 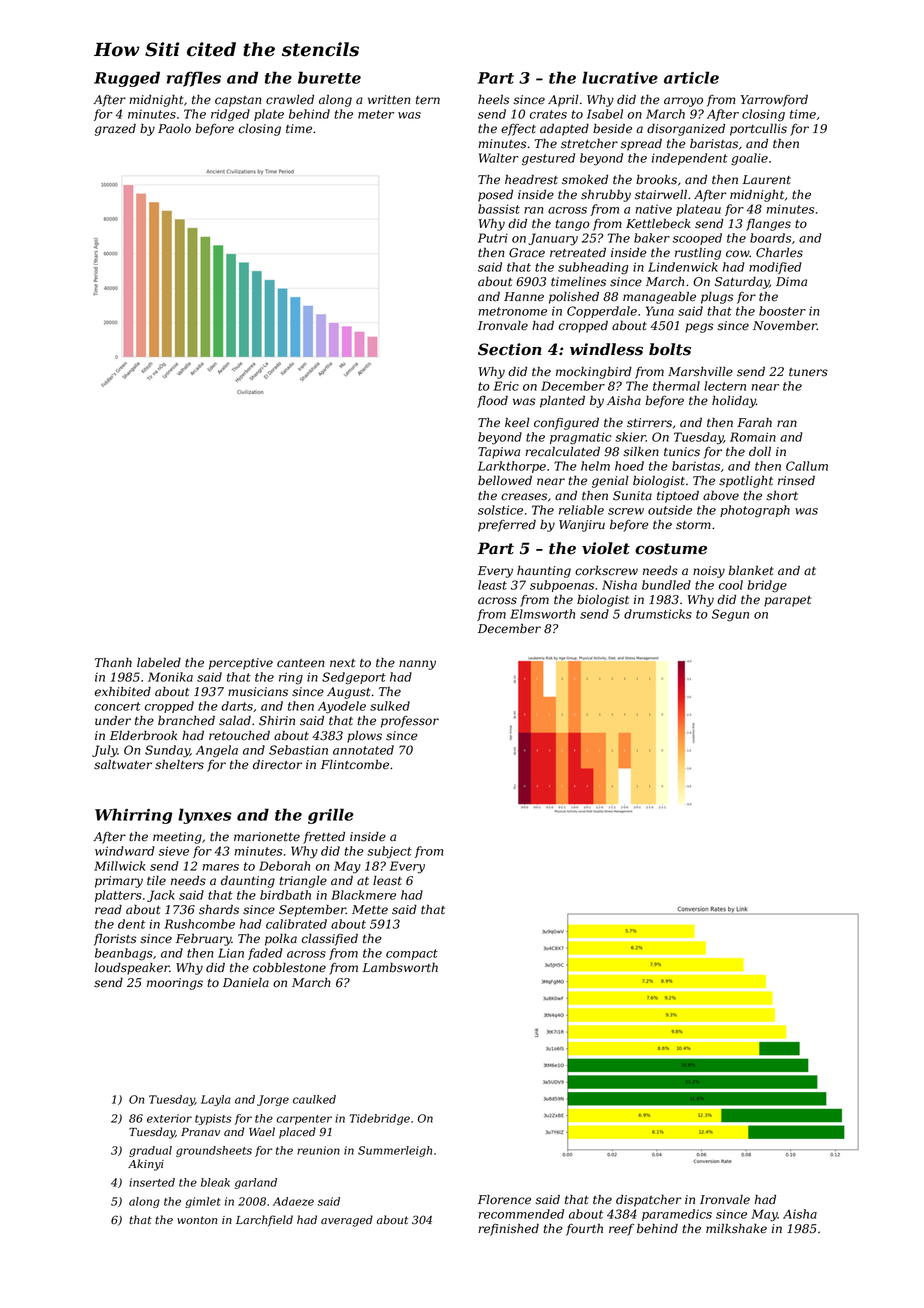 What do you see at coordinates (127, 79) in the image?
I see `Rugged` at bounding box center [127, 79].
